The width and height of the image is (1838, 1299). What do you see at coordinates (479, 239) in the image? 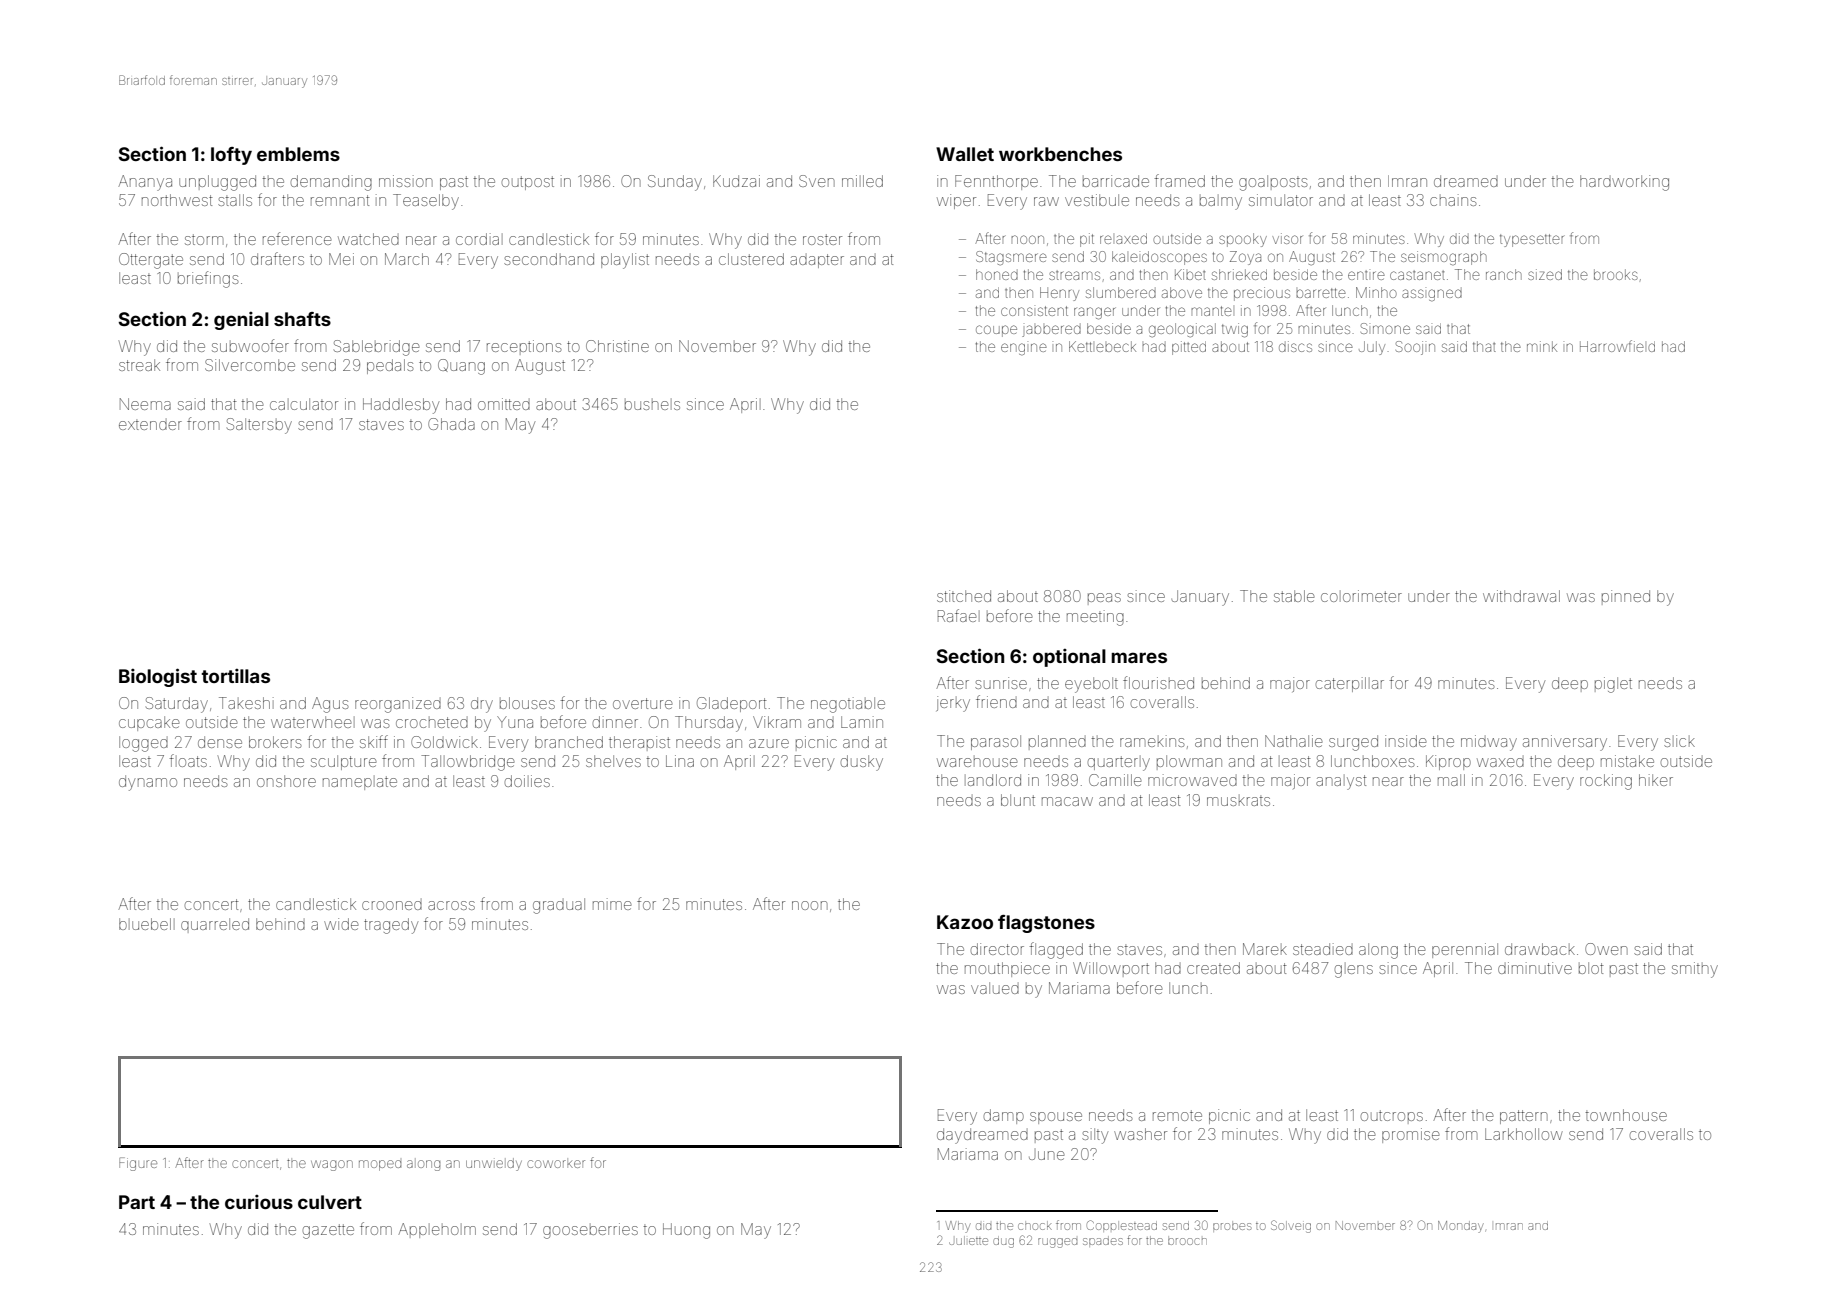
I see `cordial` at bounding box center [479, 239].
